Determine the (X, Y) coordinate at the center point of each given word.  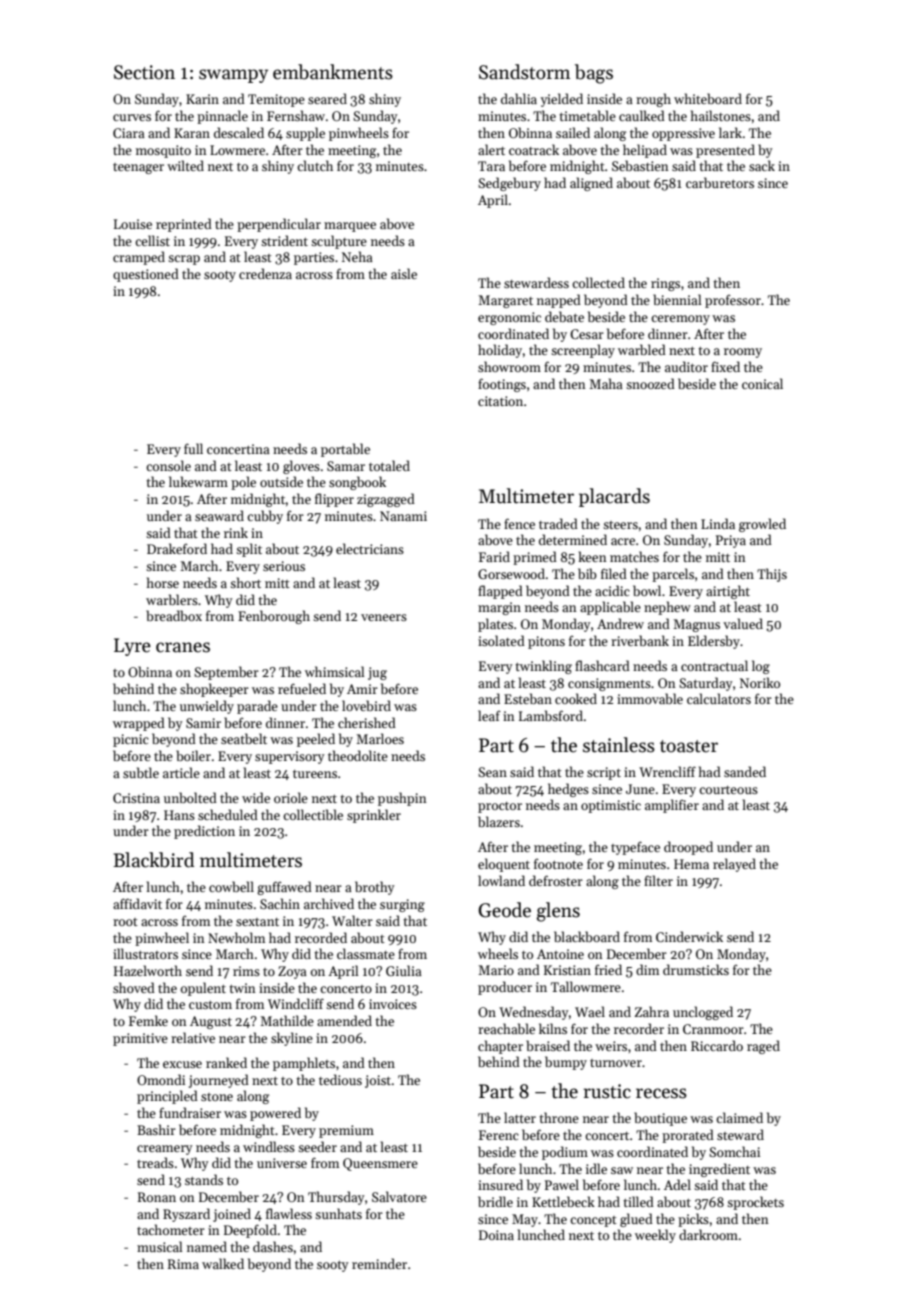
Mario (496, 970)
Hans (179, 815)
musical (160, 1246)
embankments (333, 72)
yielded (562, 100)
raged (763, 1047)
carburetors (720, 182)
